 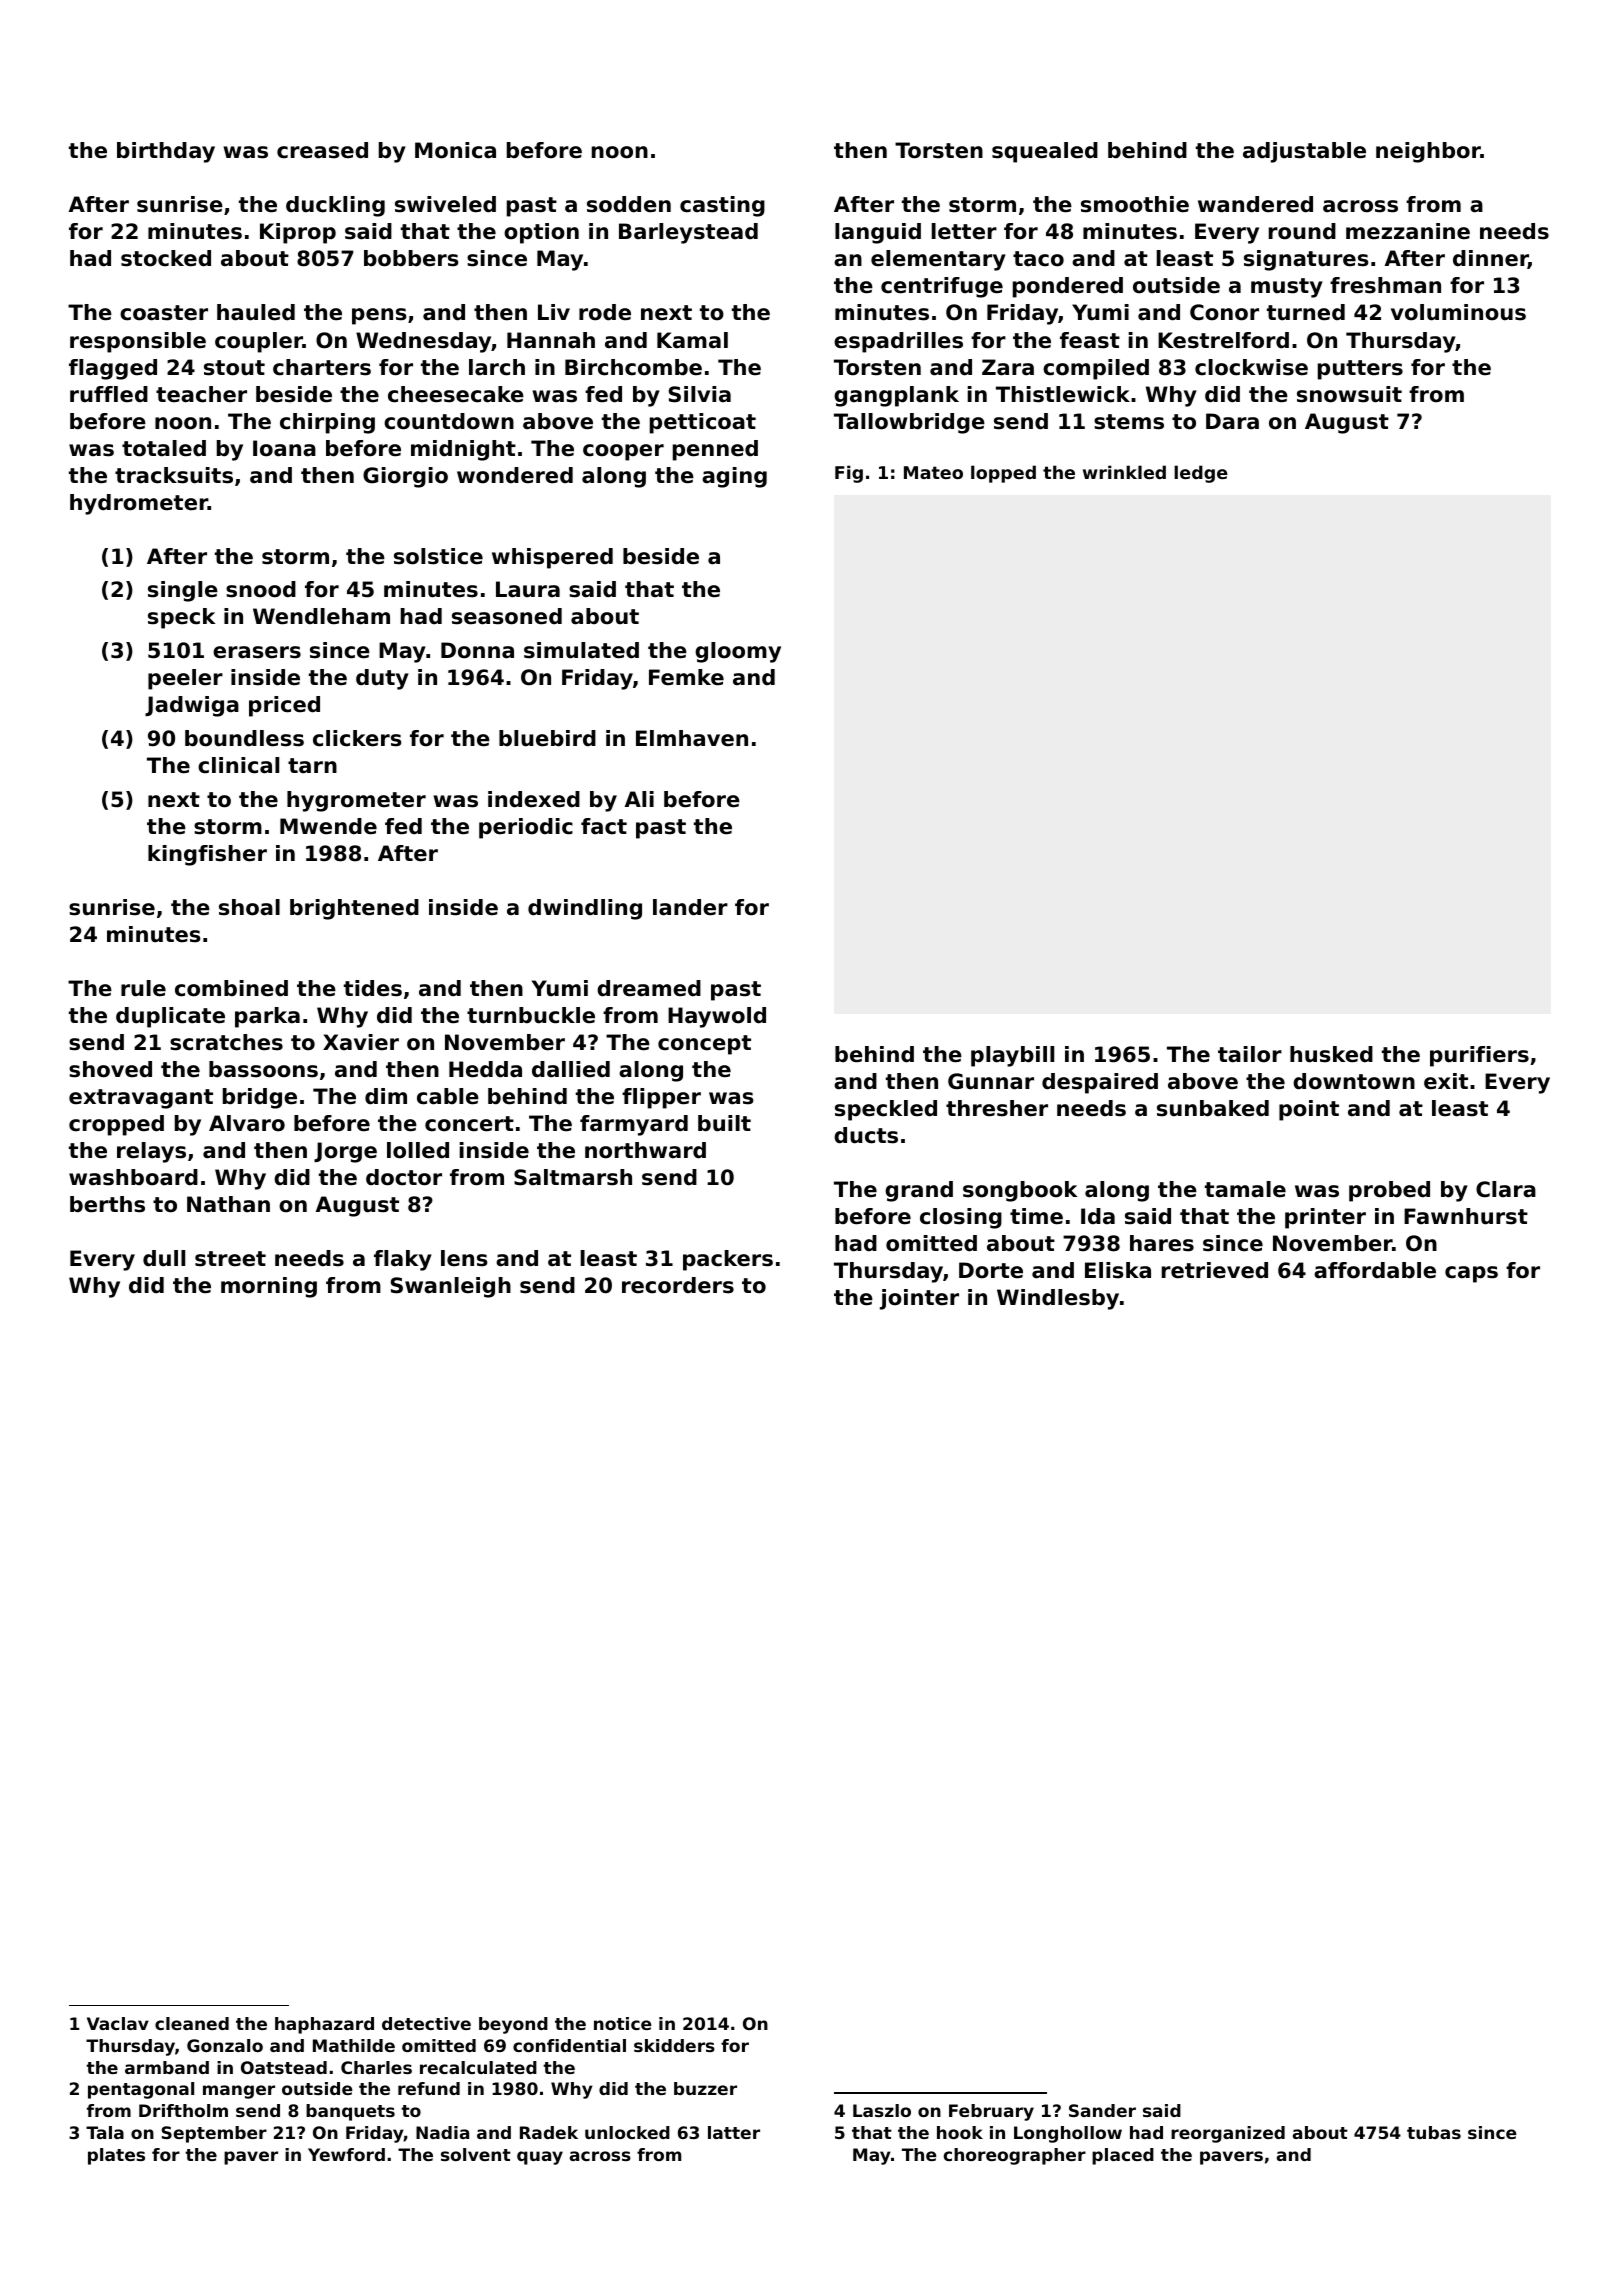 What do you see at coordinates (629, 204) in the page?
I see `sodden` at bounding box center [629, 204].
